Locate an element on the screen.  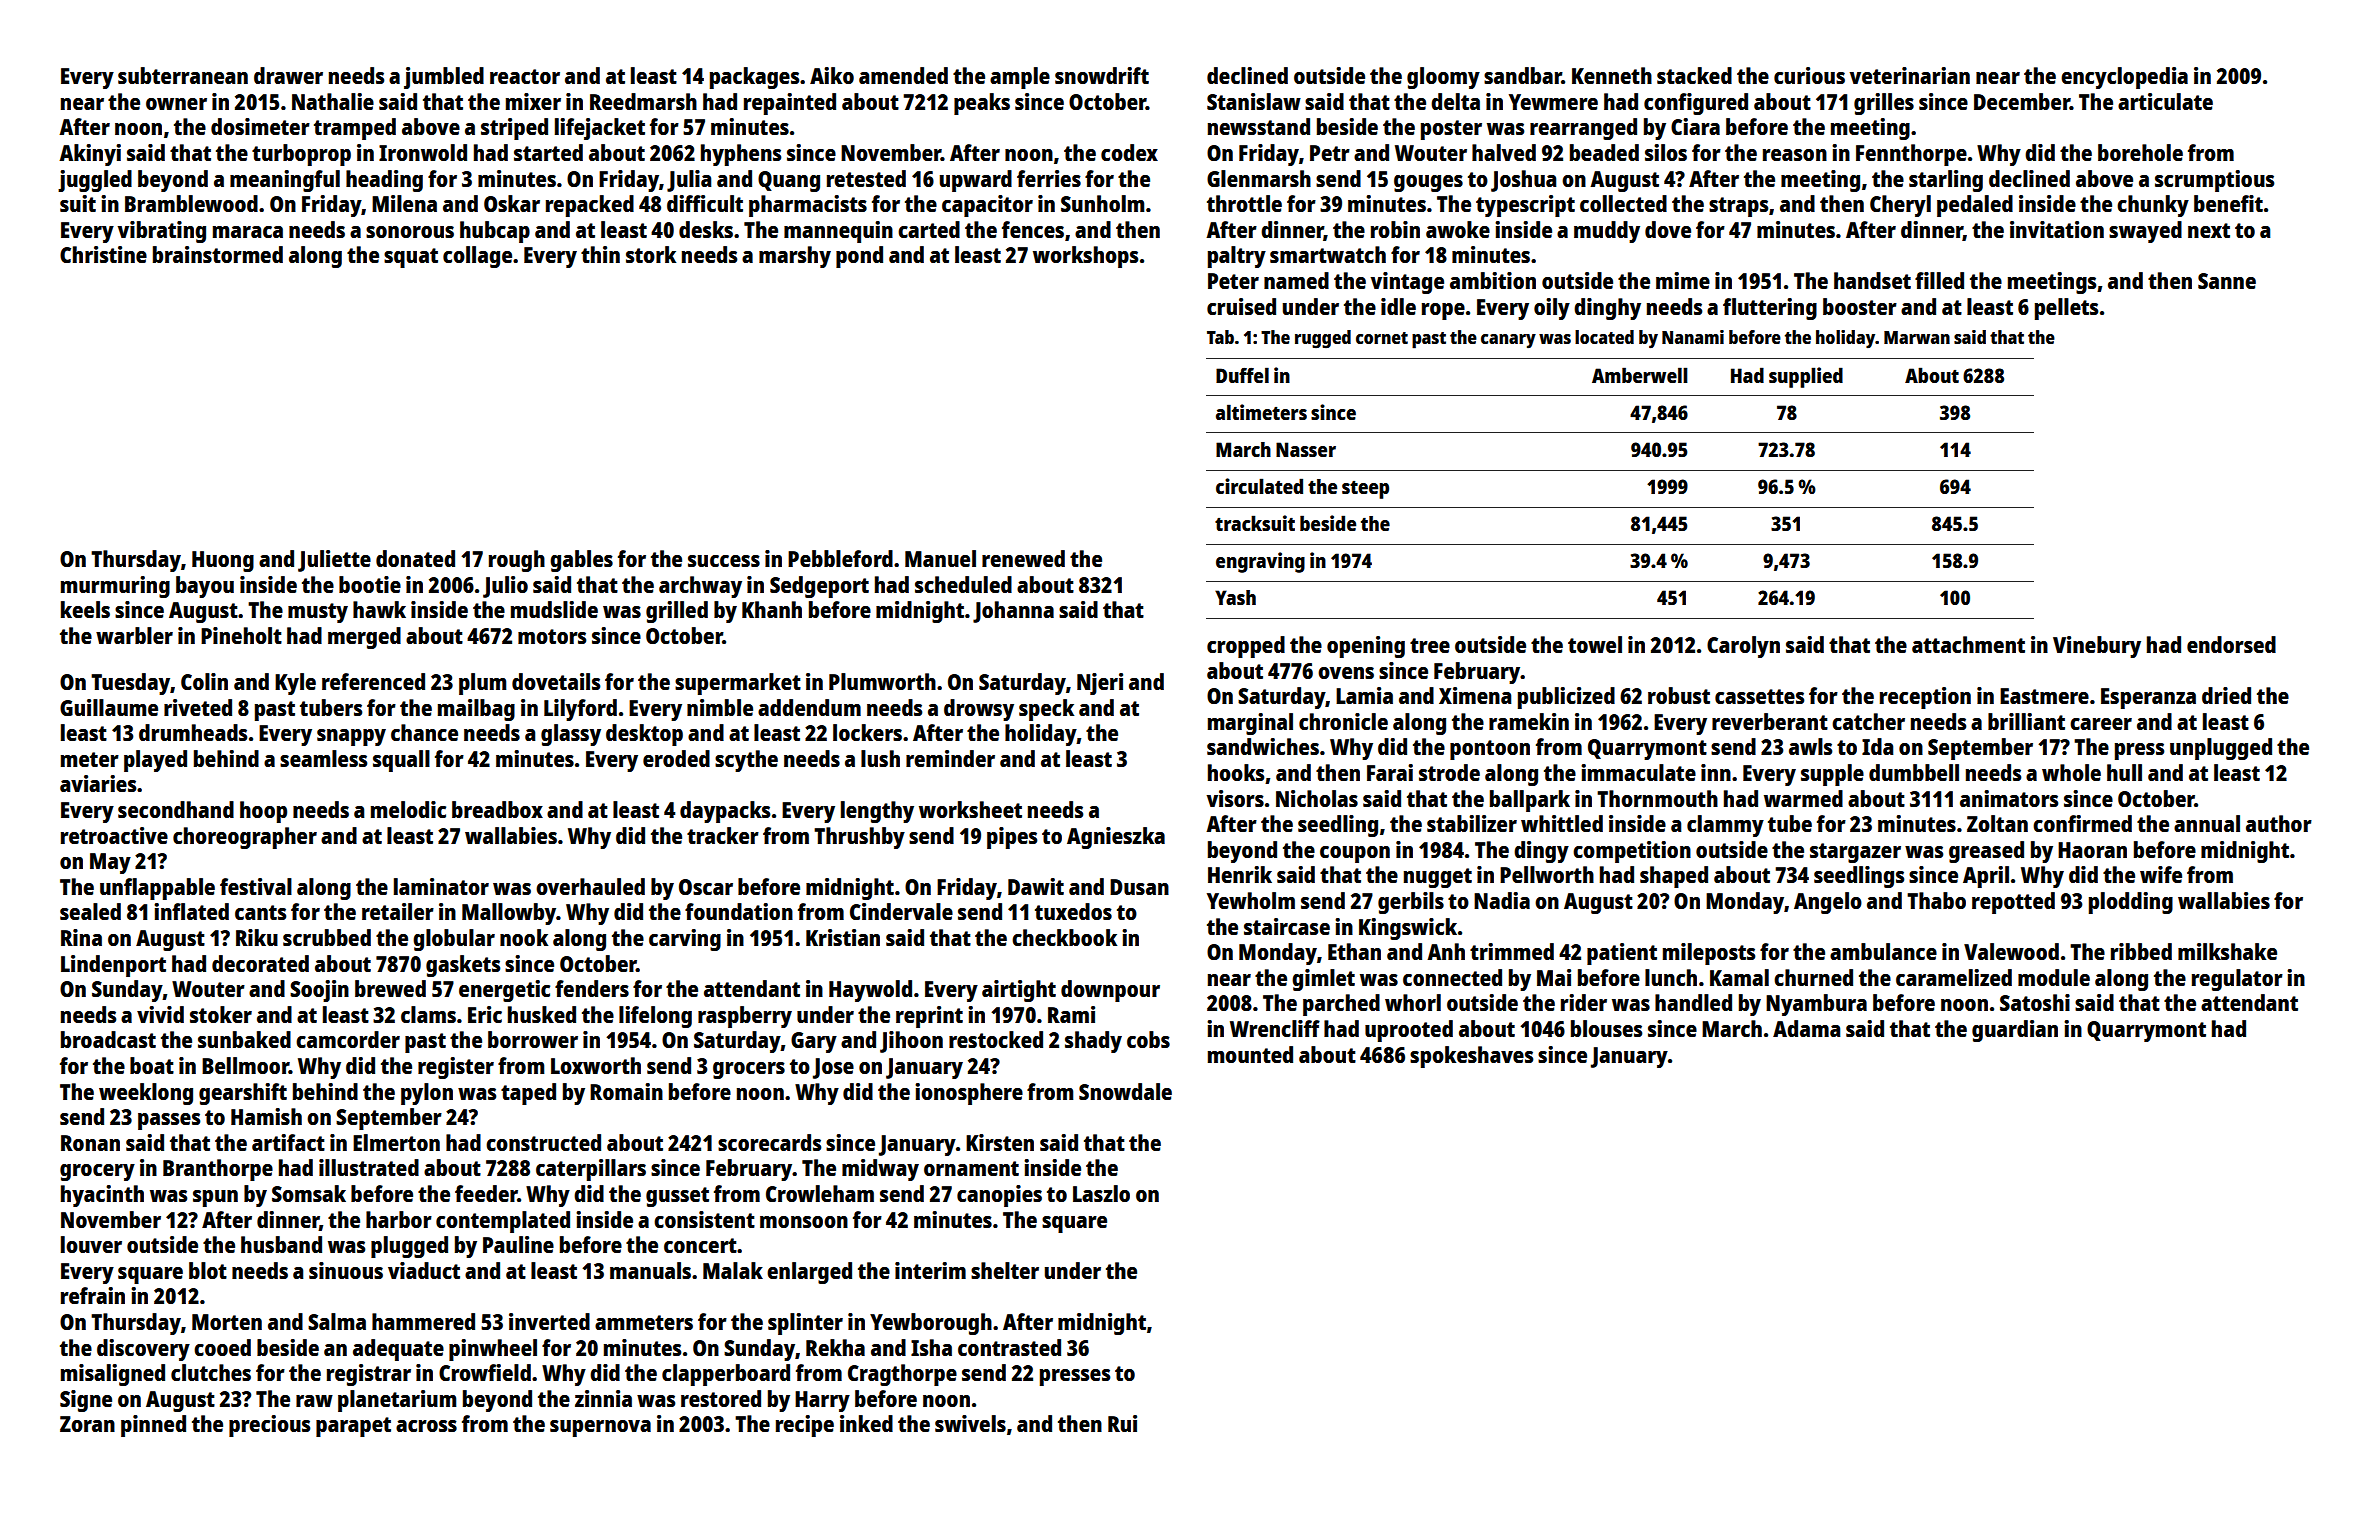
heading is located at coordinates (384, 181).
